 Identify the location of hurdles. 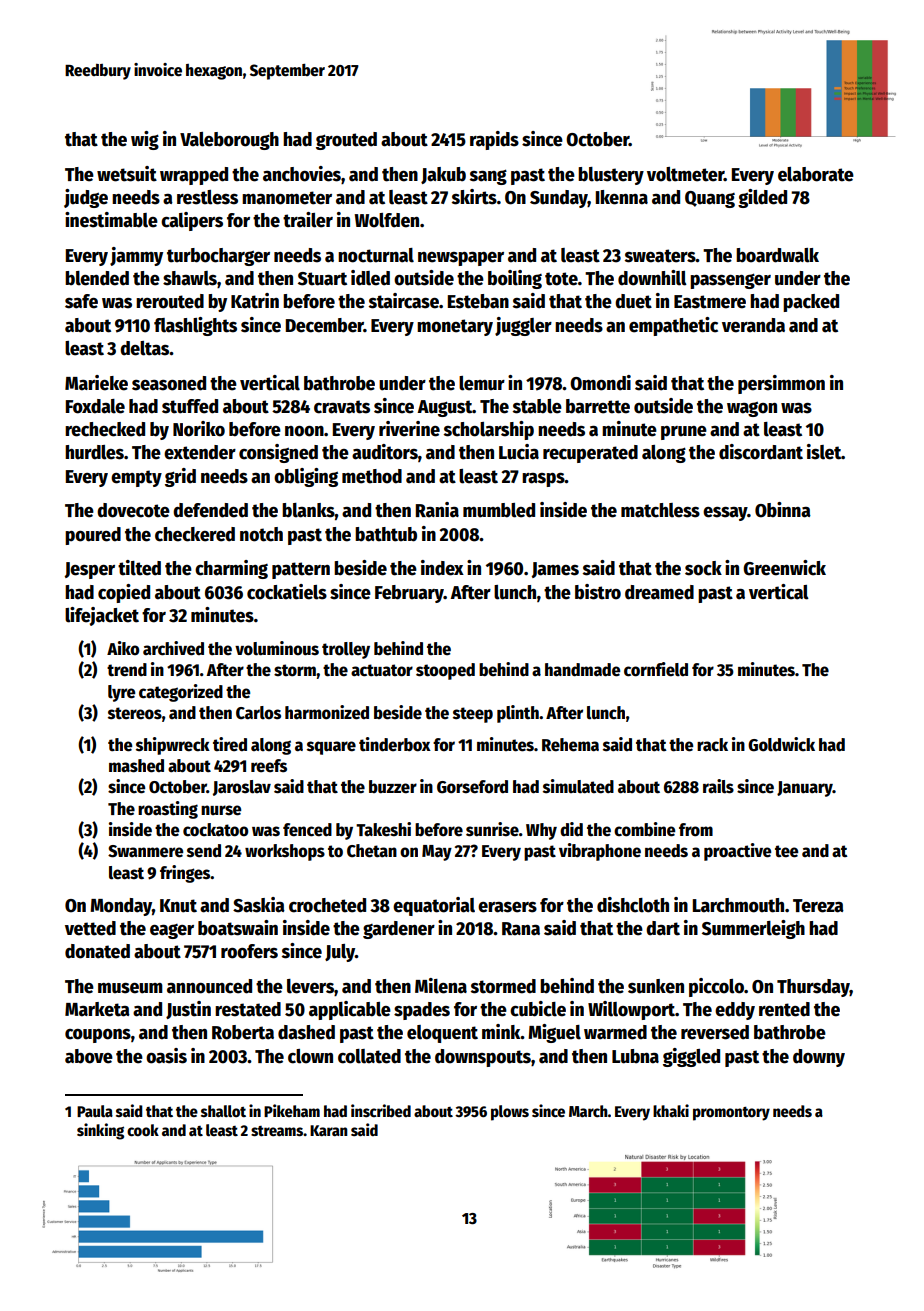
(94, 452).
